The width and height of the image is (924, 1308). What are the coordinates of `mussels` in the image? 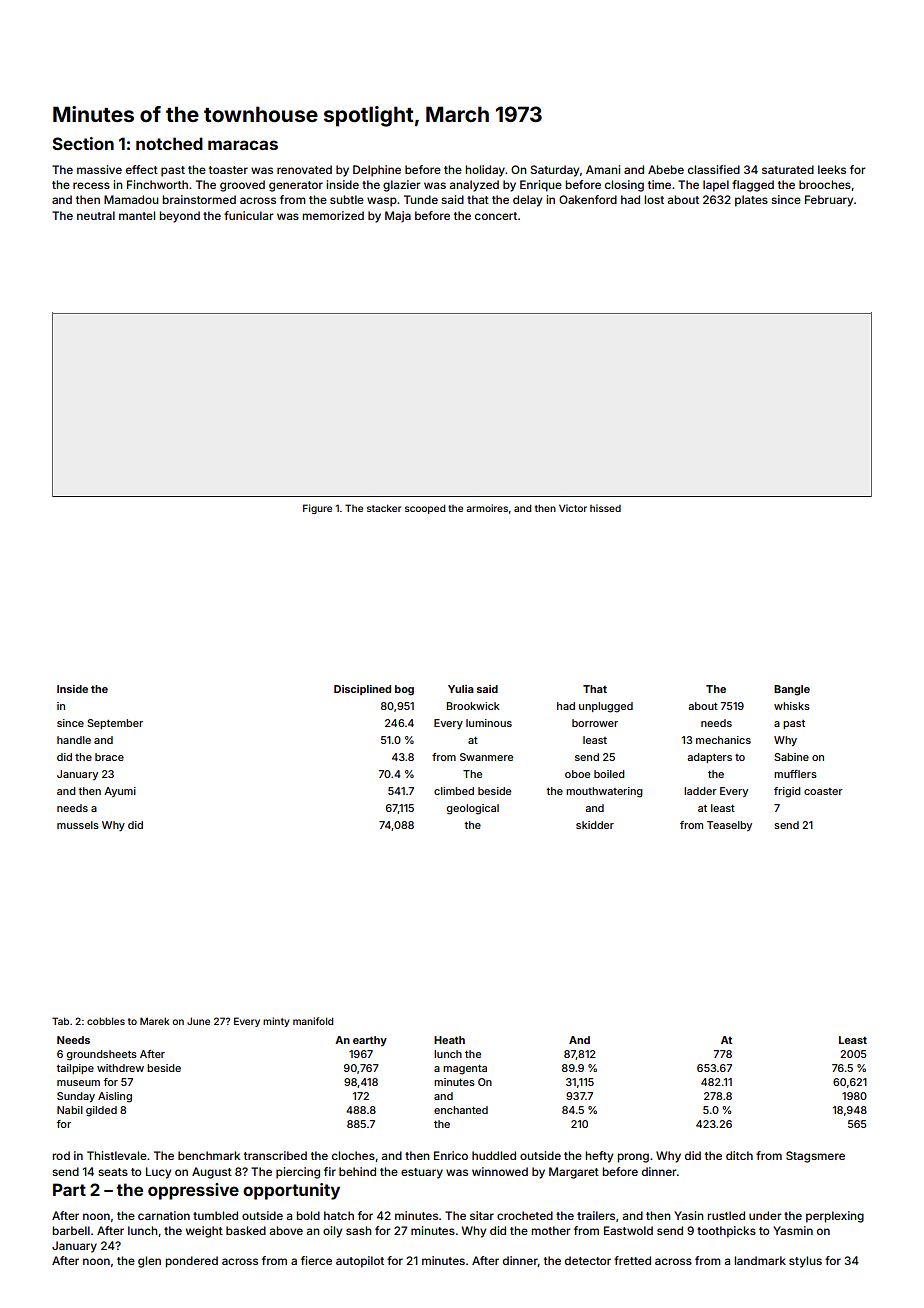 It's located at (78, 825).
